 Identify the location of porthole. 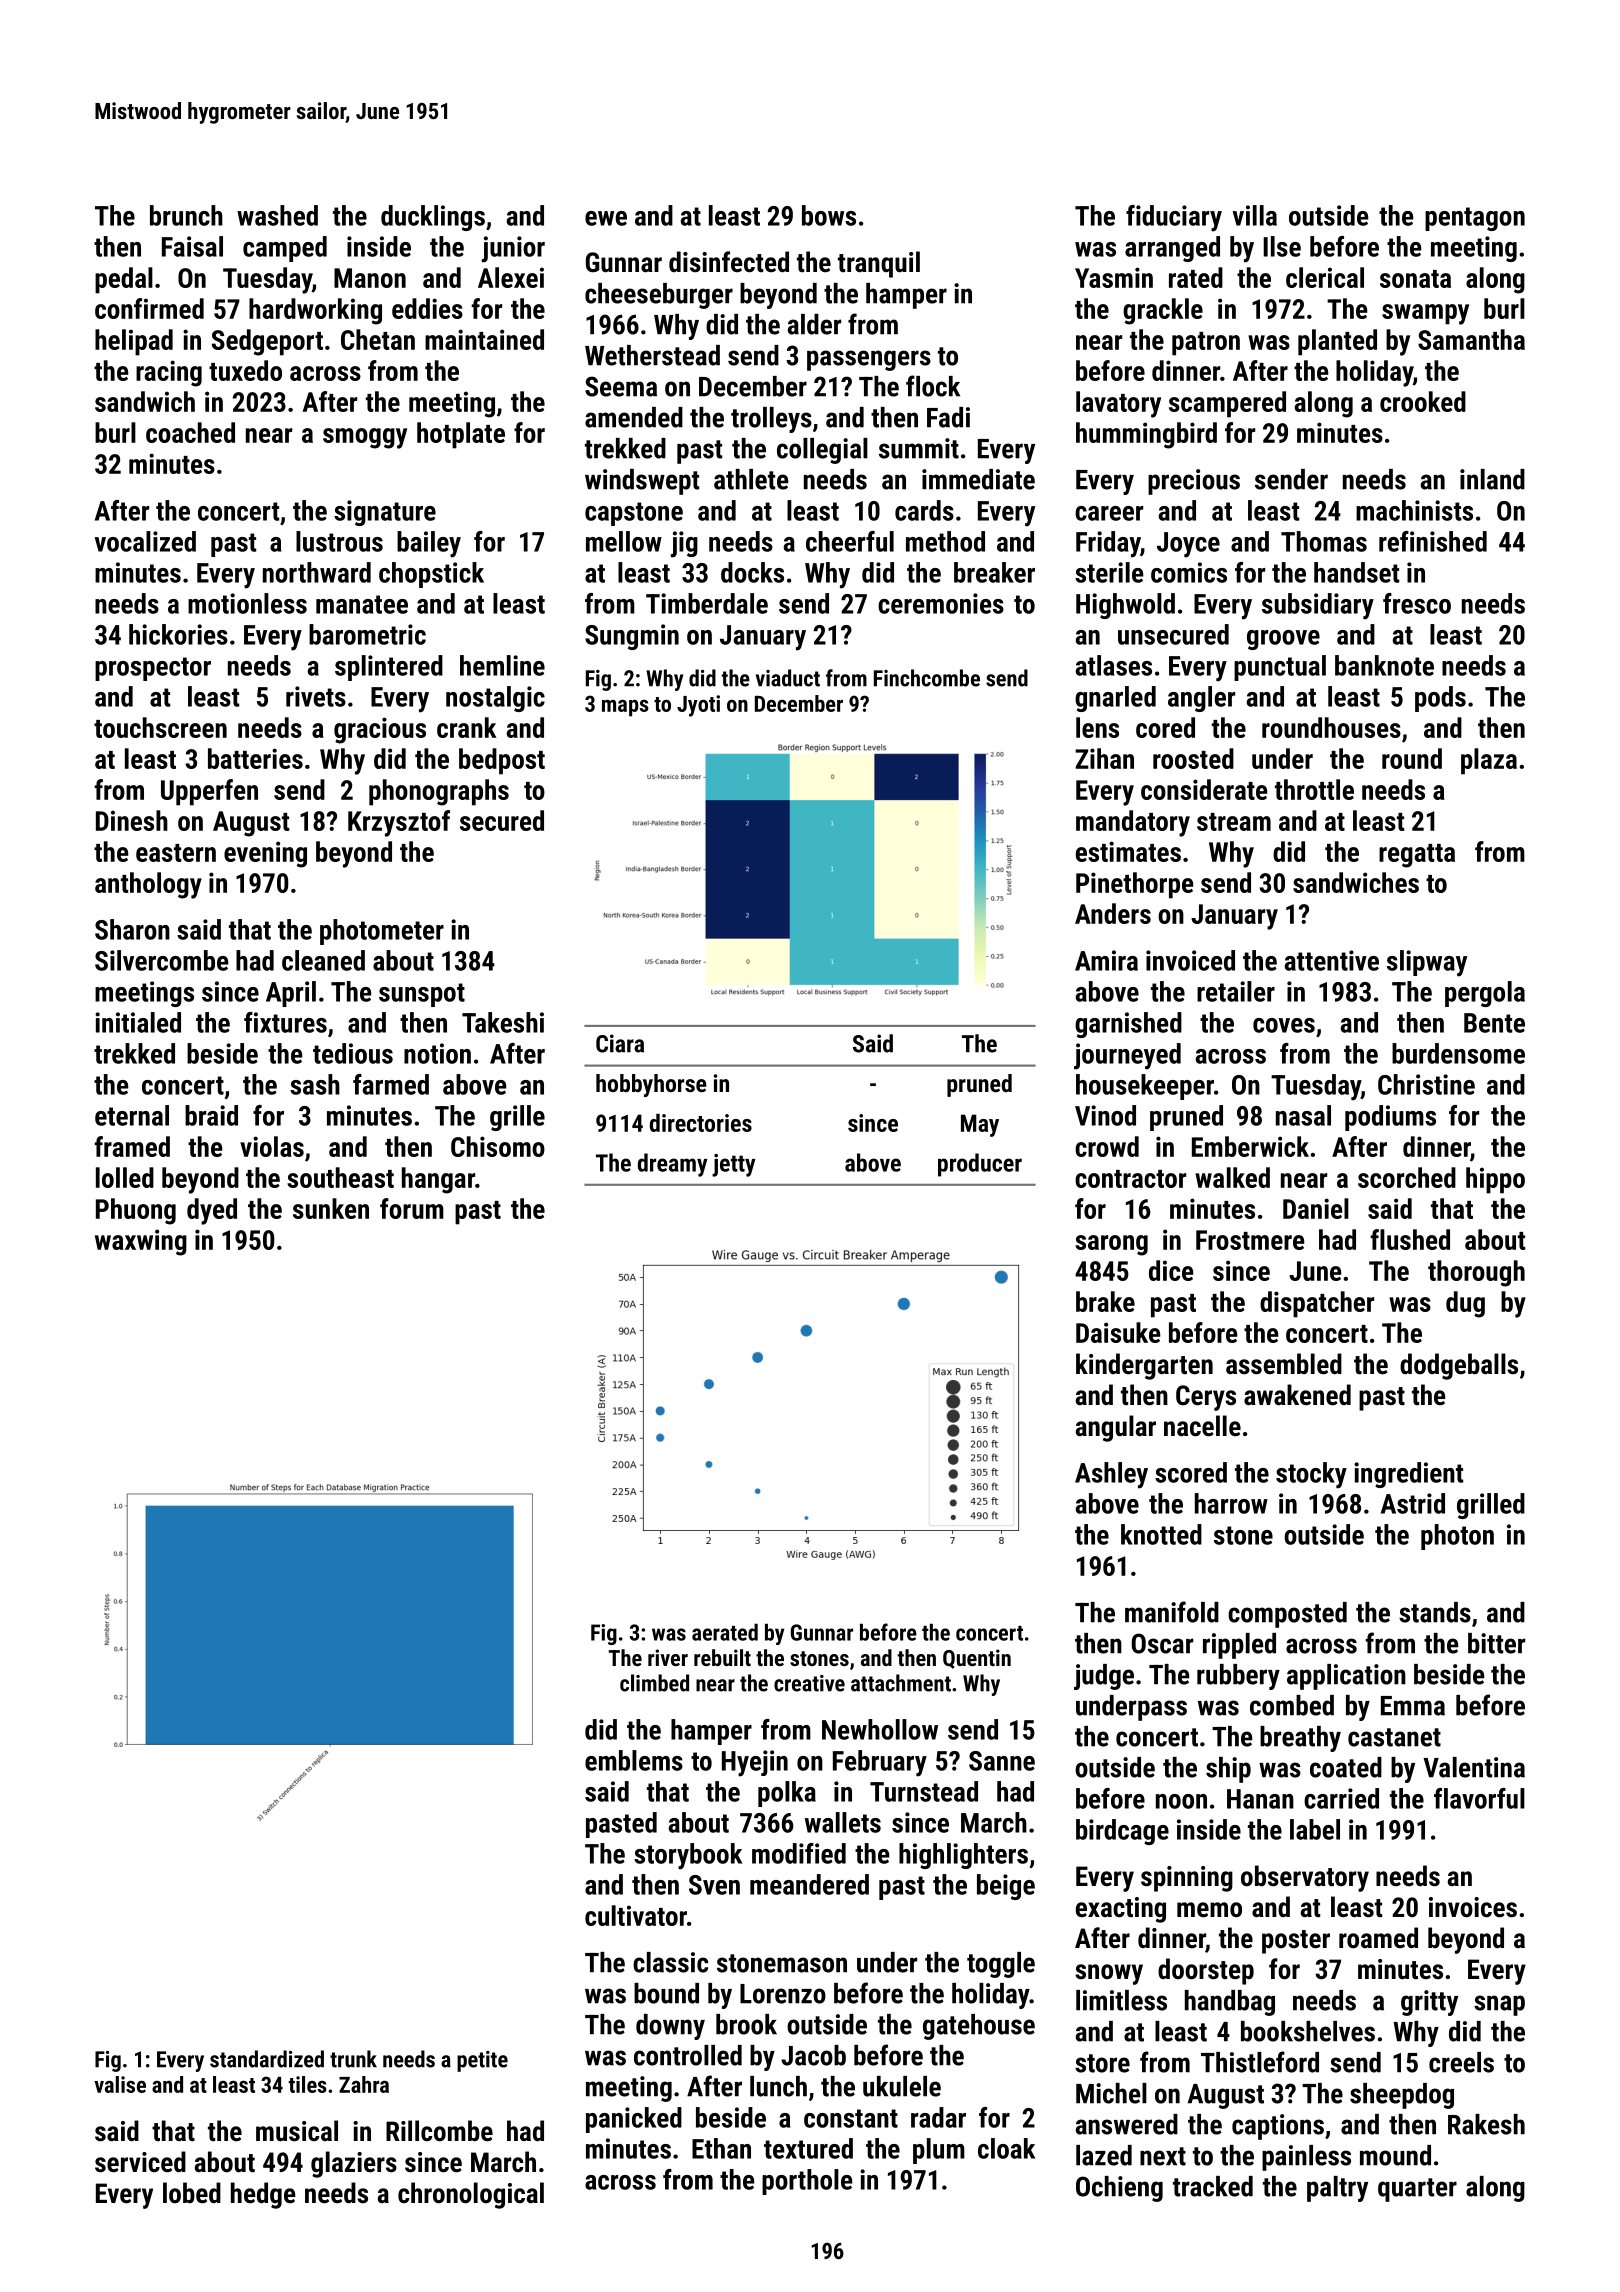
(807, 2182).
